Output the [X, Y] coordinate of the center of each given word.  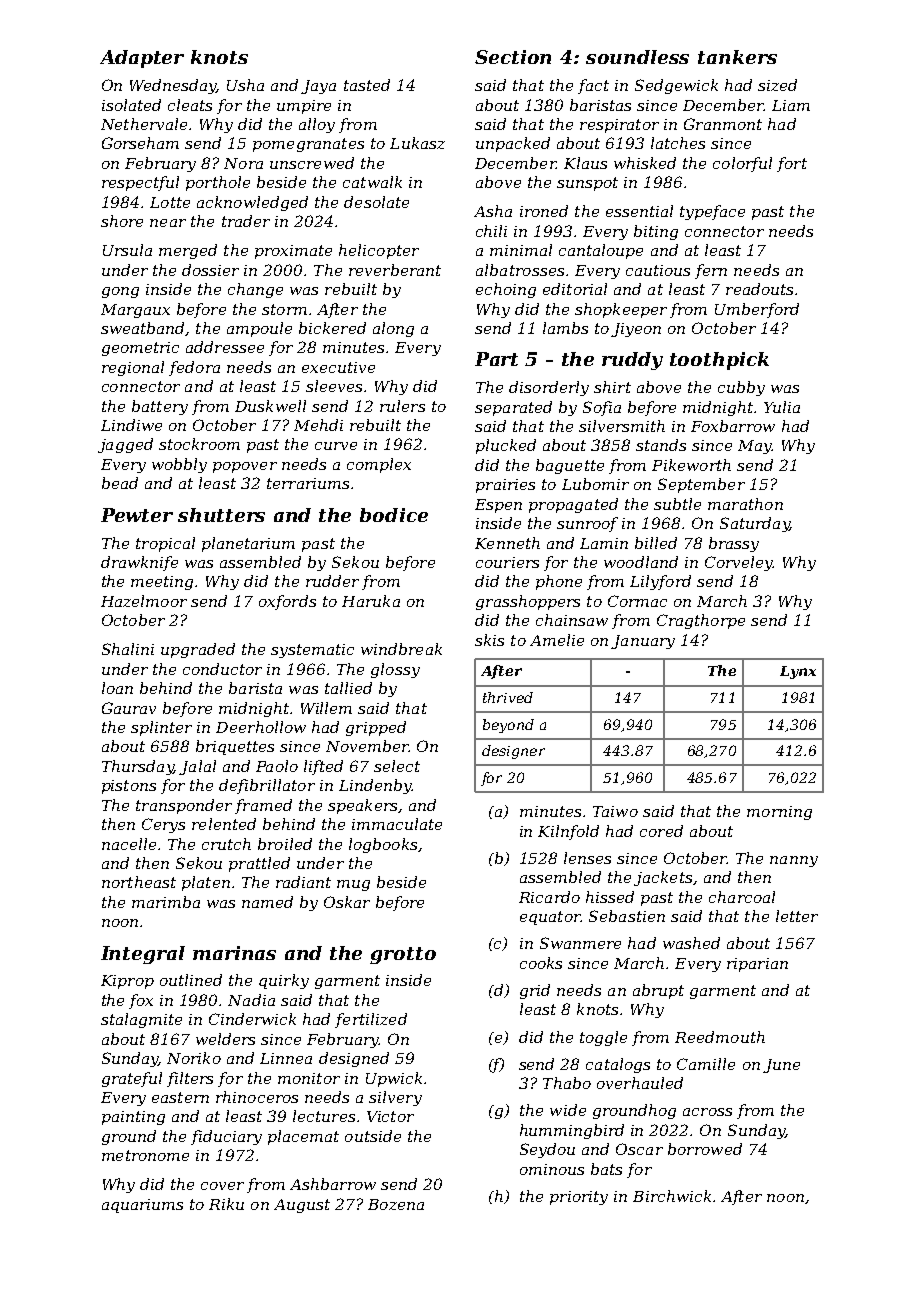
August [302, 1206]
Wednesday [173, 86]
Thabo [567, 1083]
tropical [165, 544]
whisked [645, 163]
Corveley [739, 563]
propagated [573, 505]
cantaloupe [601, 251]
